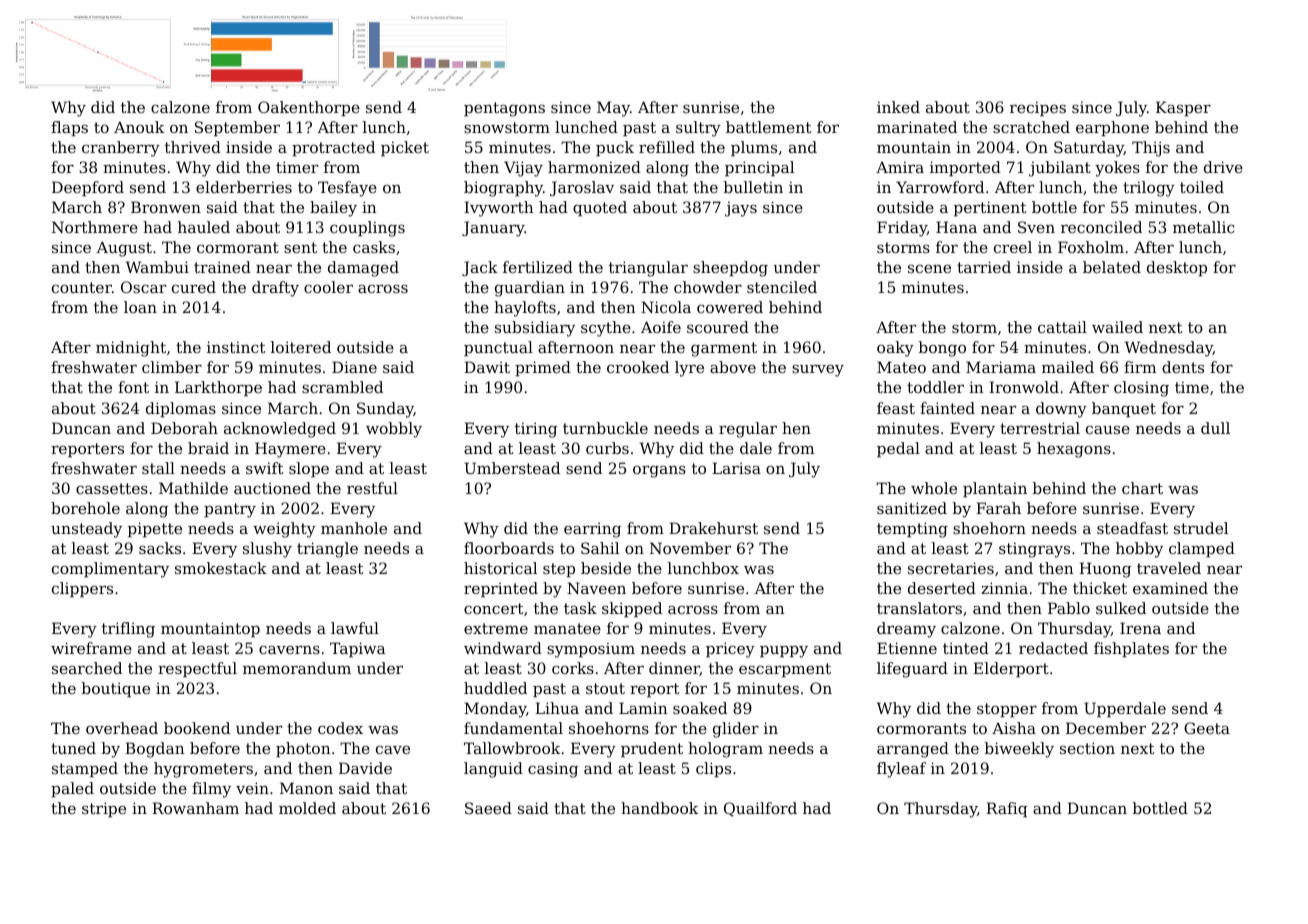 This image has height=924, width=1308. I want to click on Deborah, so click(184, 428).
